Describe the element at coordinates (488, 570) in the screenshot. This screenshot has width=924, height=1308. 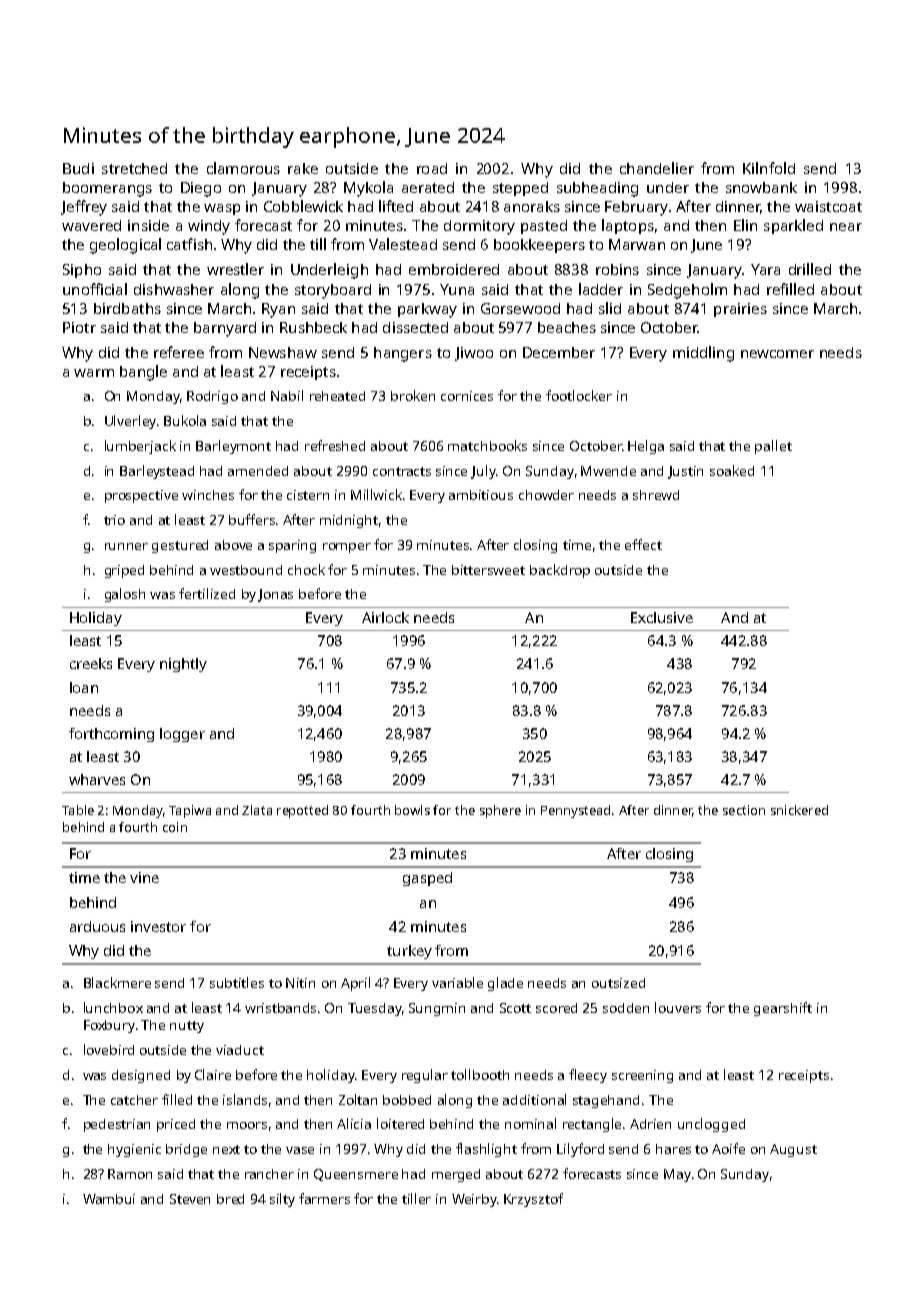
I see `bittersweet` at that location.
